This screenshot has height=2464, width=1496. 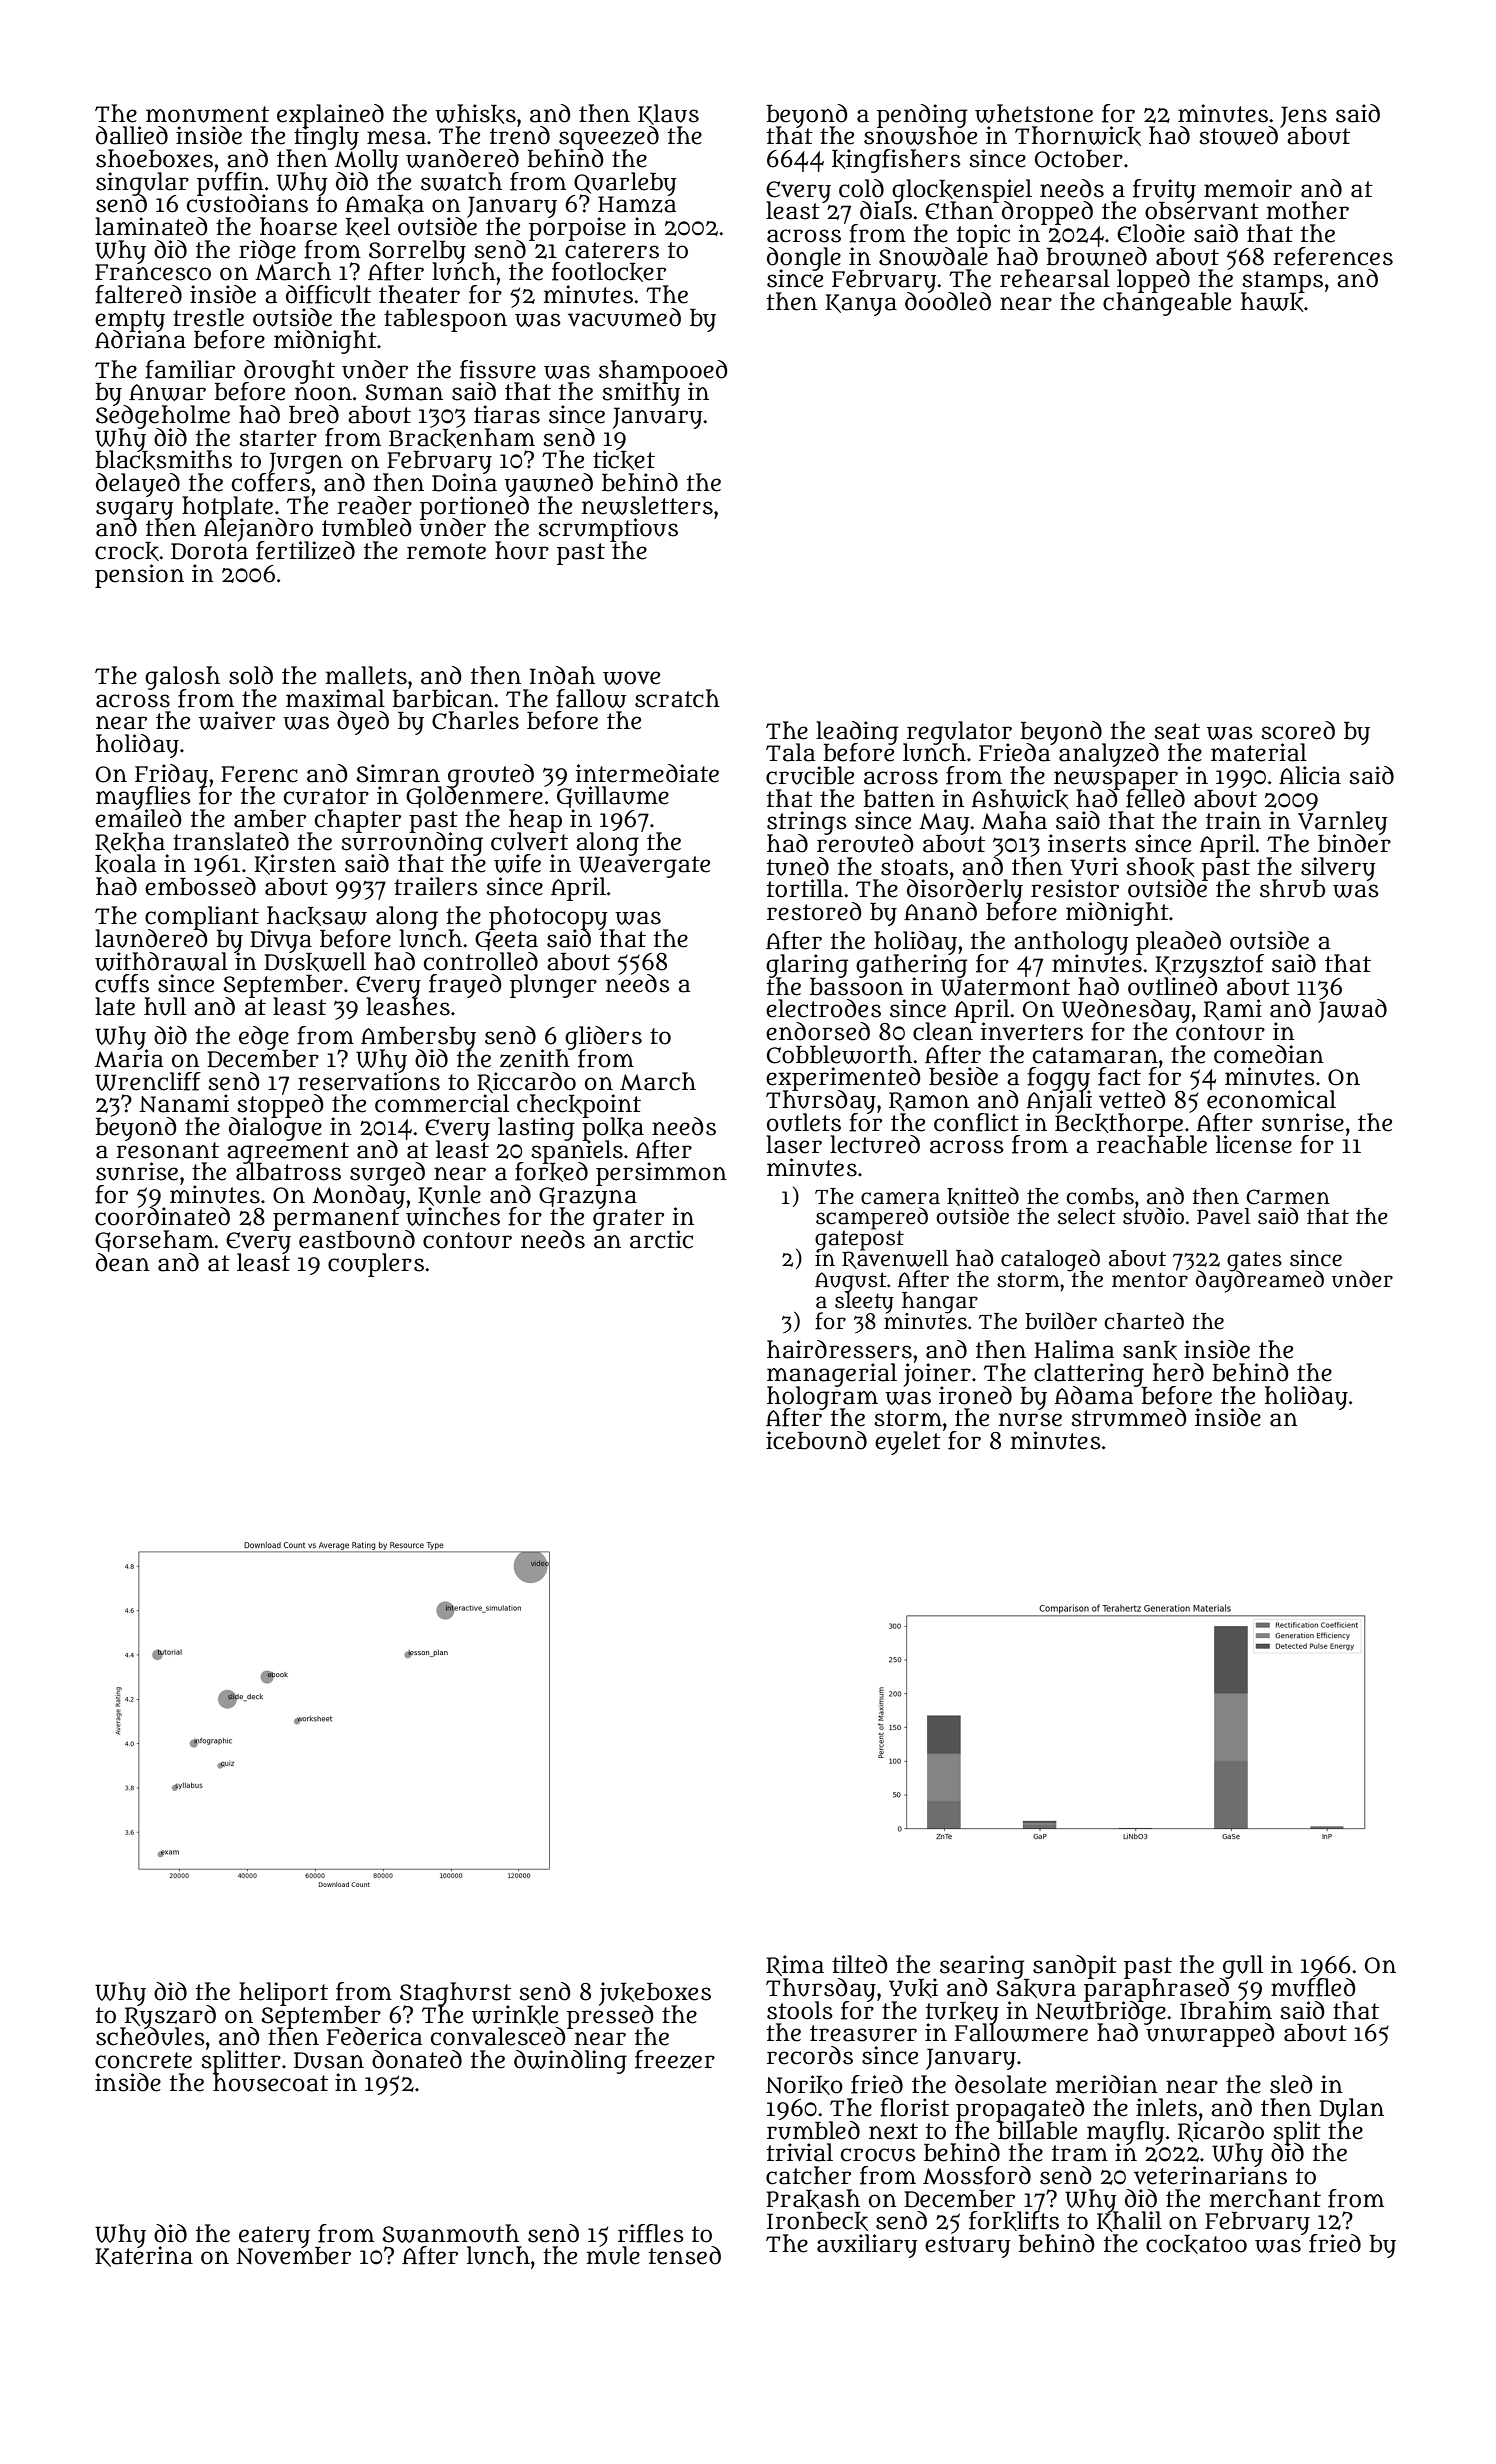 What do you see at coordinates (182, 677) in the screenshot?
I see `galosh` at bounding box center [182, 677].
